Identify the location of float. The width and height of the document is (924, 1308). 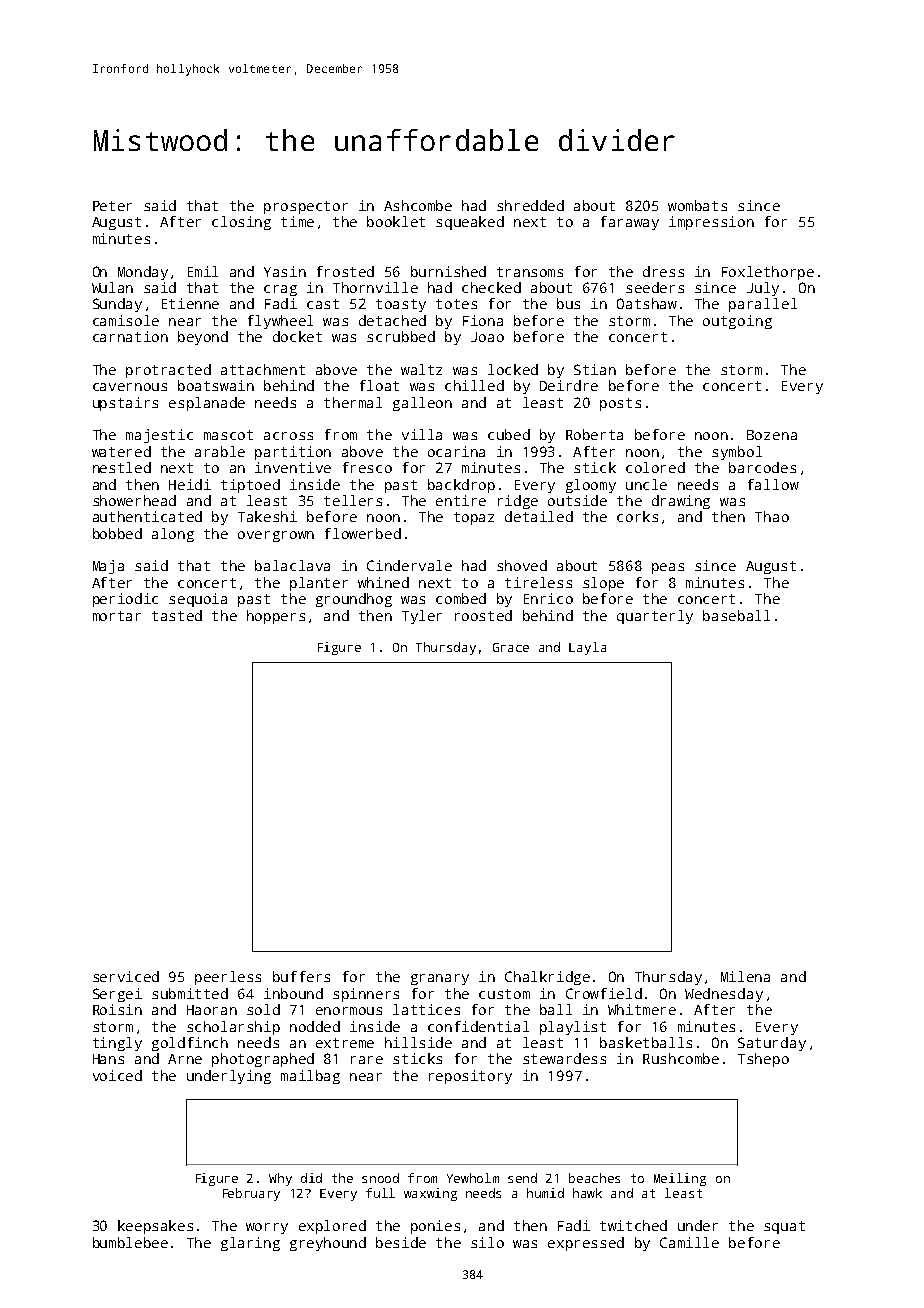
(379, 385).
